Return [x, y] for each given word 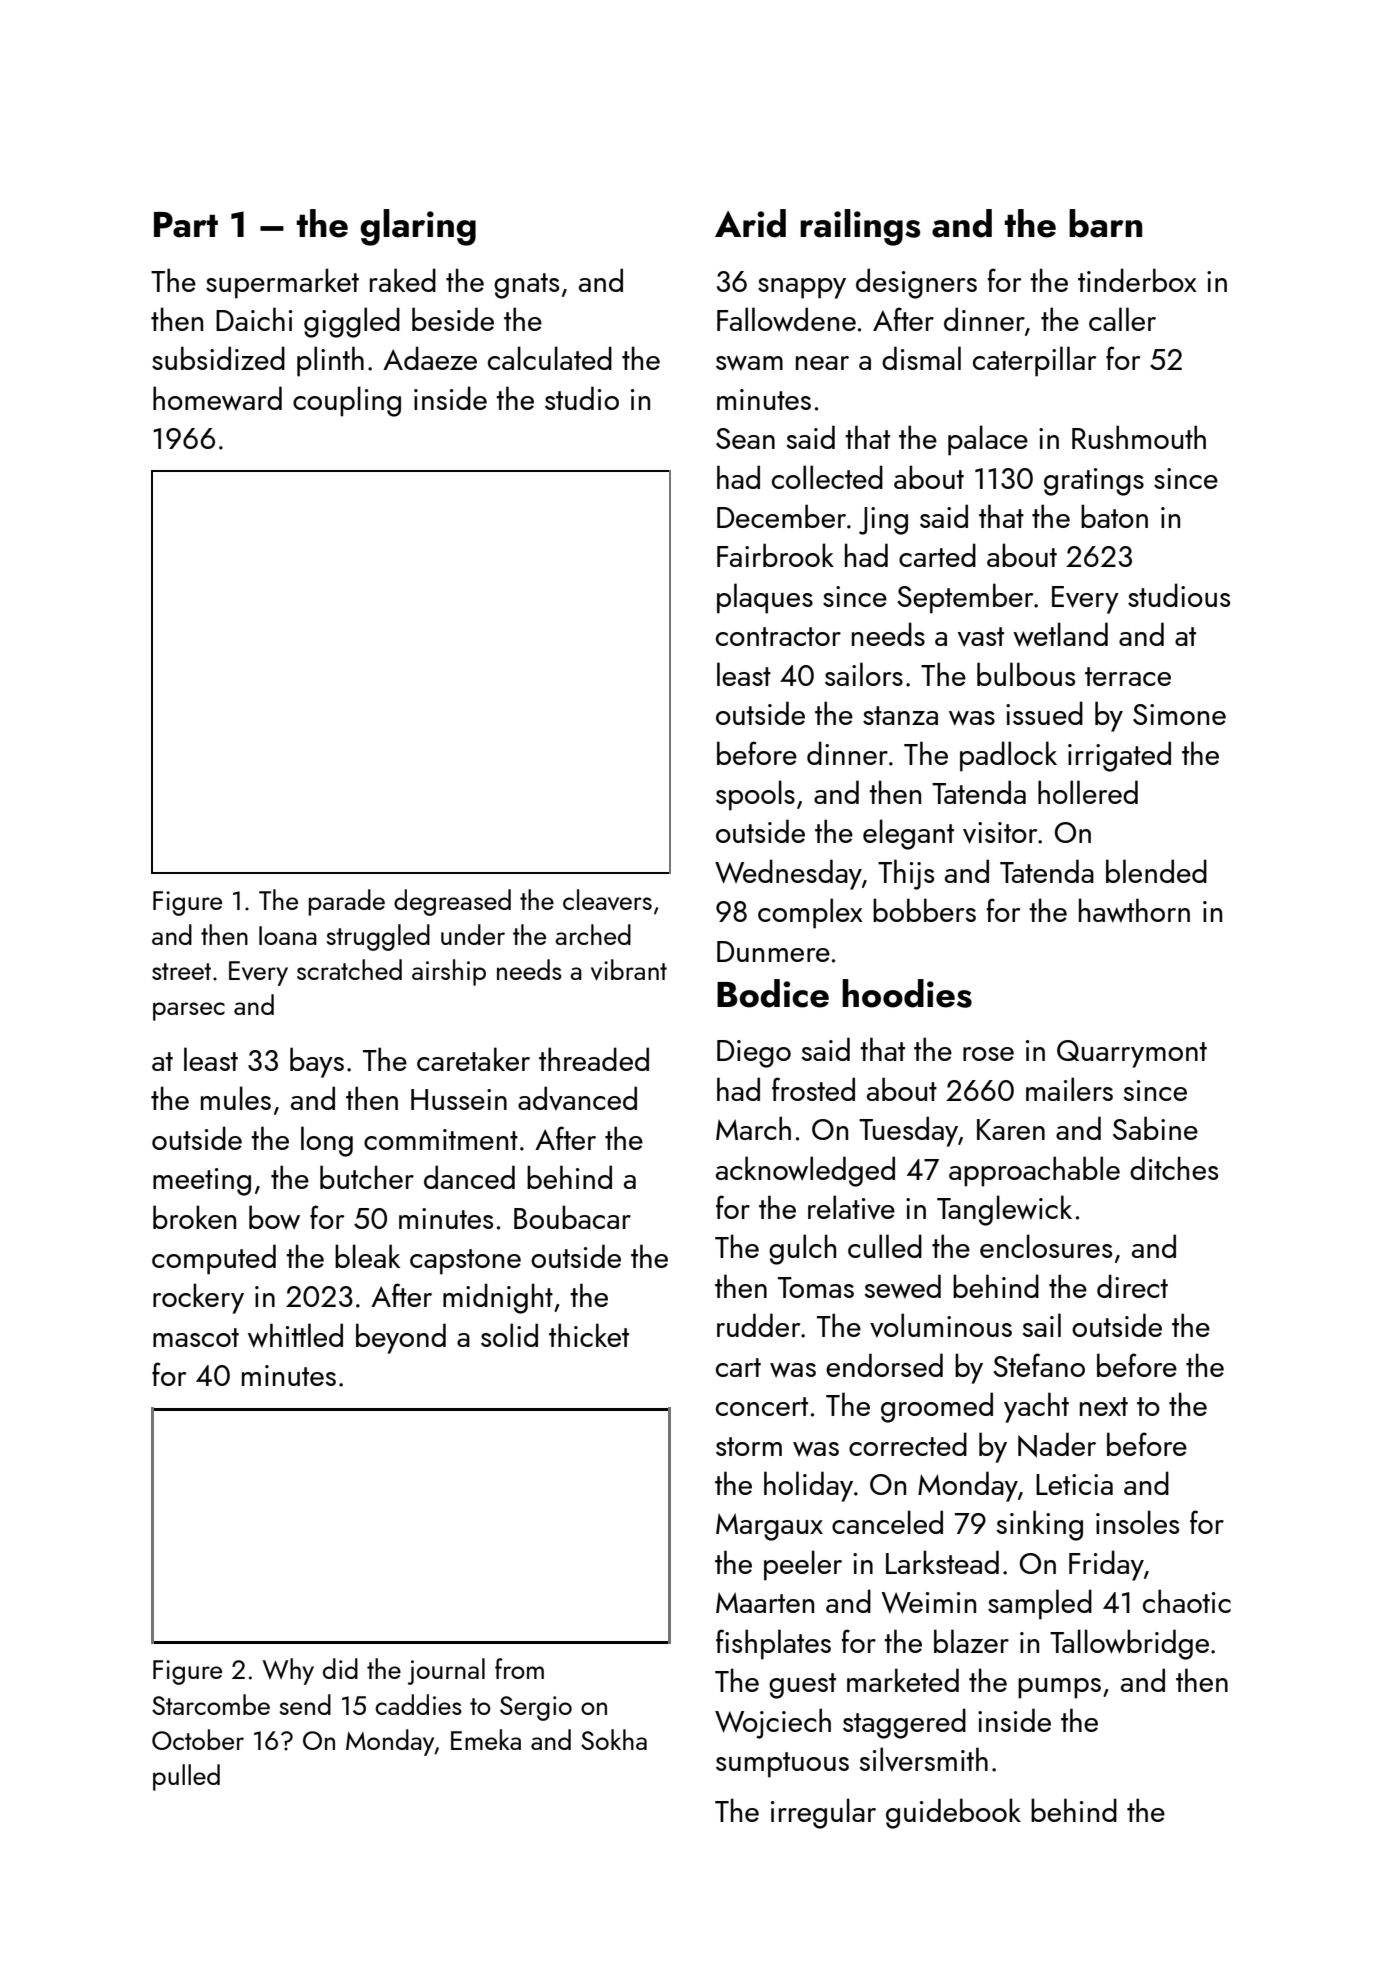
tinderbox [1137, 280]
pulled [186, 1777]
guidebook [953, 1813]
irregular [823, 1813]
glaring [418, 227]
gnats [526, 286]
